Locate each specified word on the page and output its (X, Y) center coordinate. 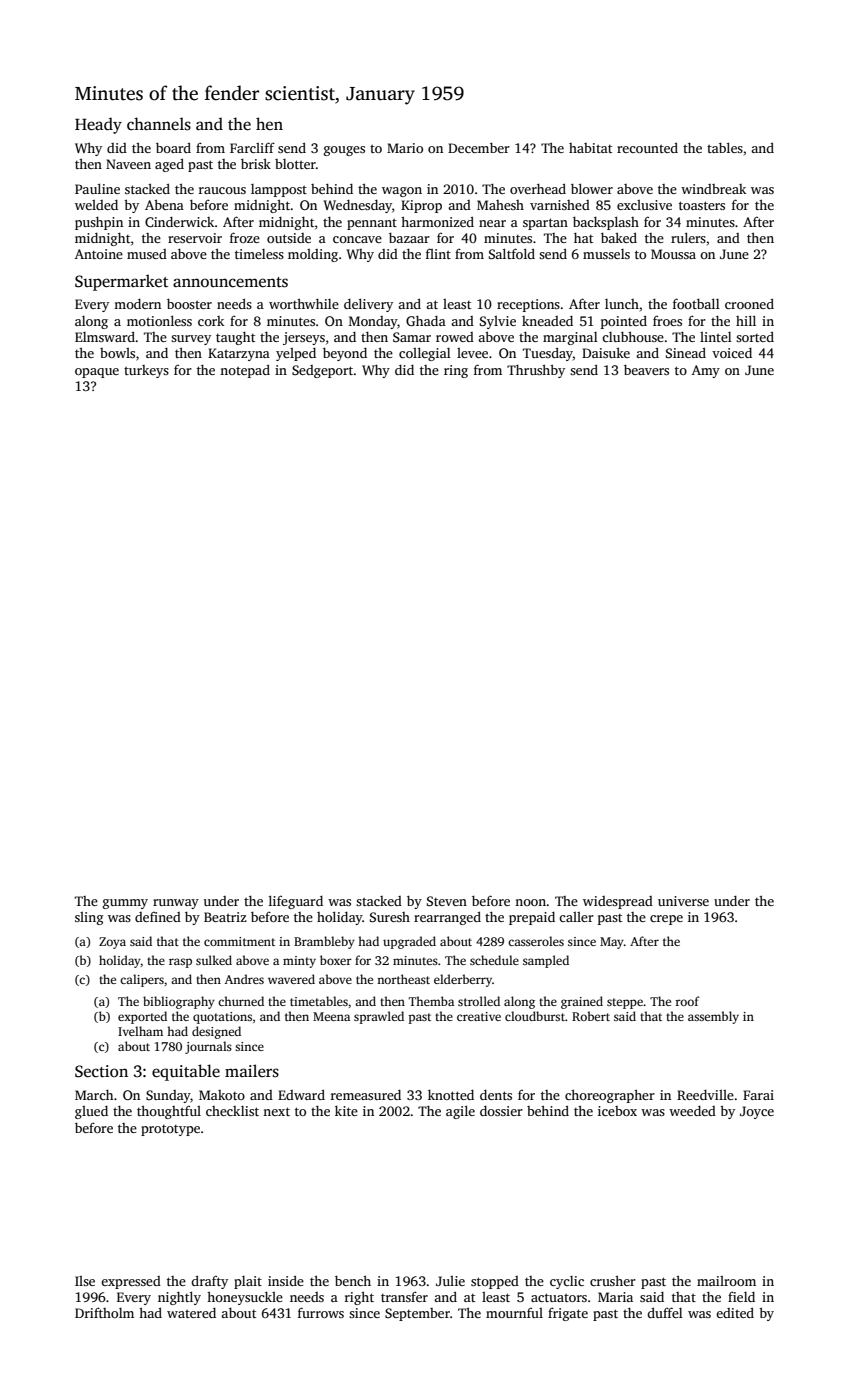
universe (683, 901)
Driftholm (104, 1312)
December (479, 148)
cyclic (567, 1282)
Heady (98, 125)
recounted (647, 147)
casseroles (536, 941)
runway (176, 904)
